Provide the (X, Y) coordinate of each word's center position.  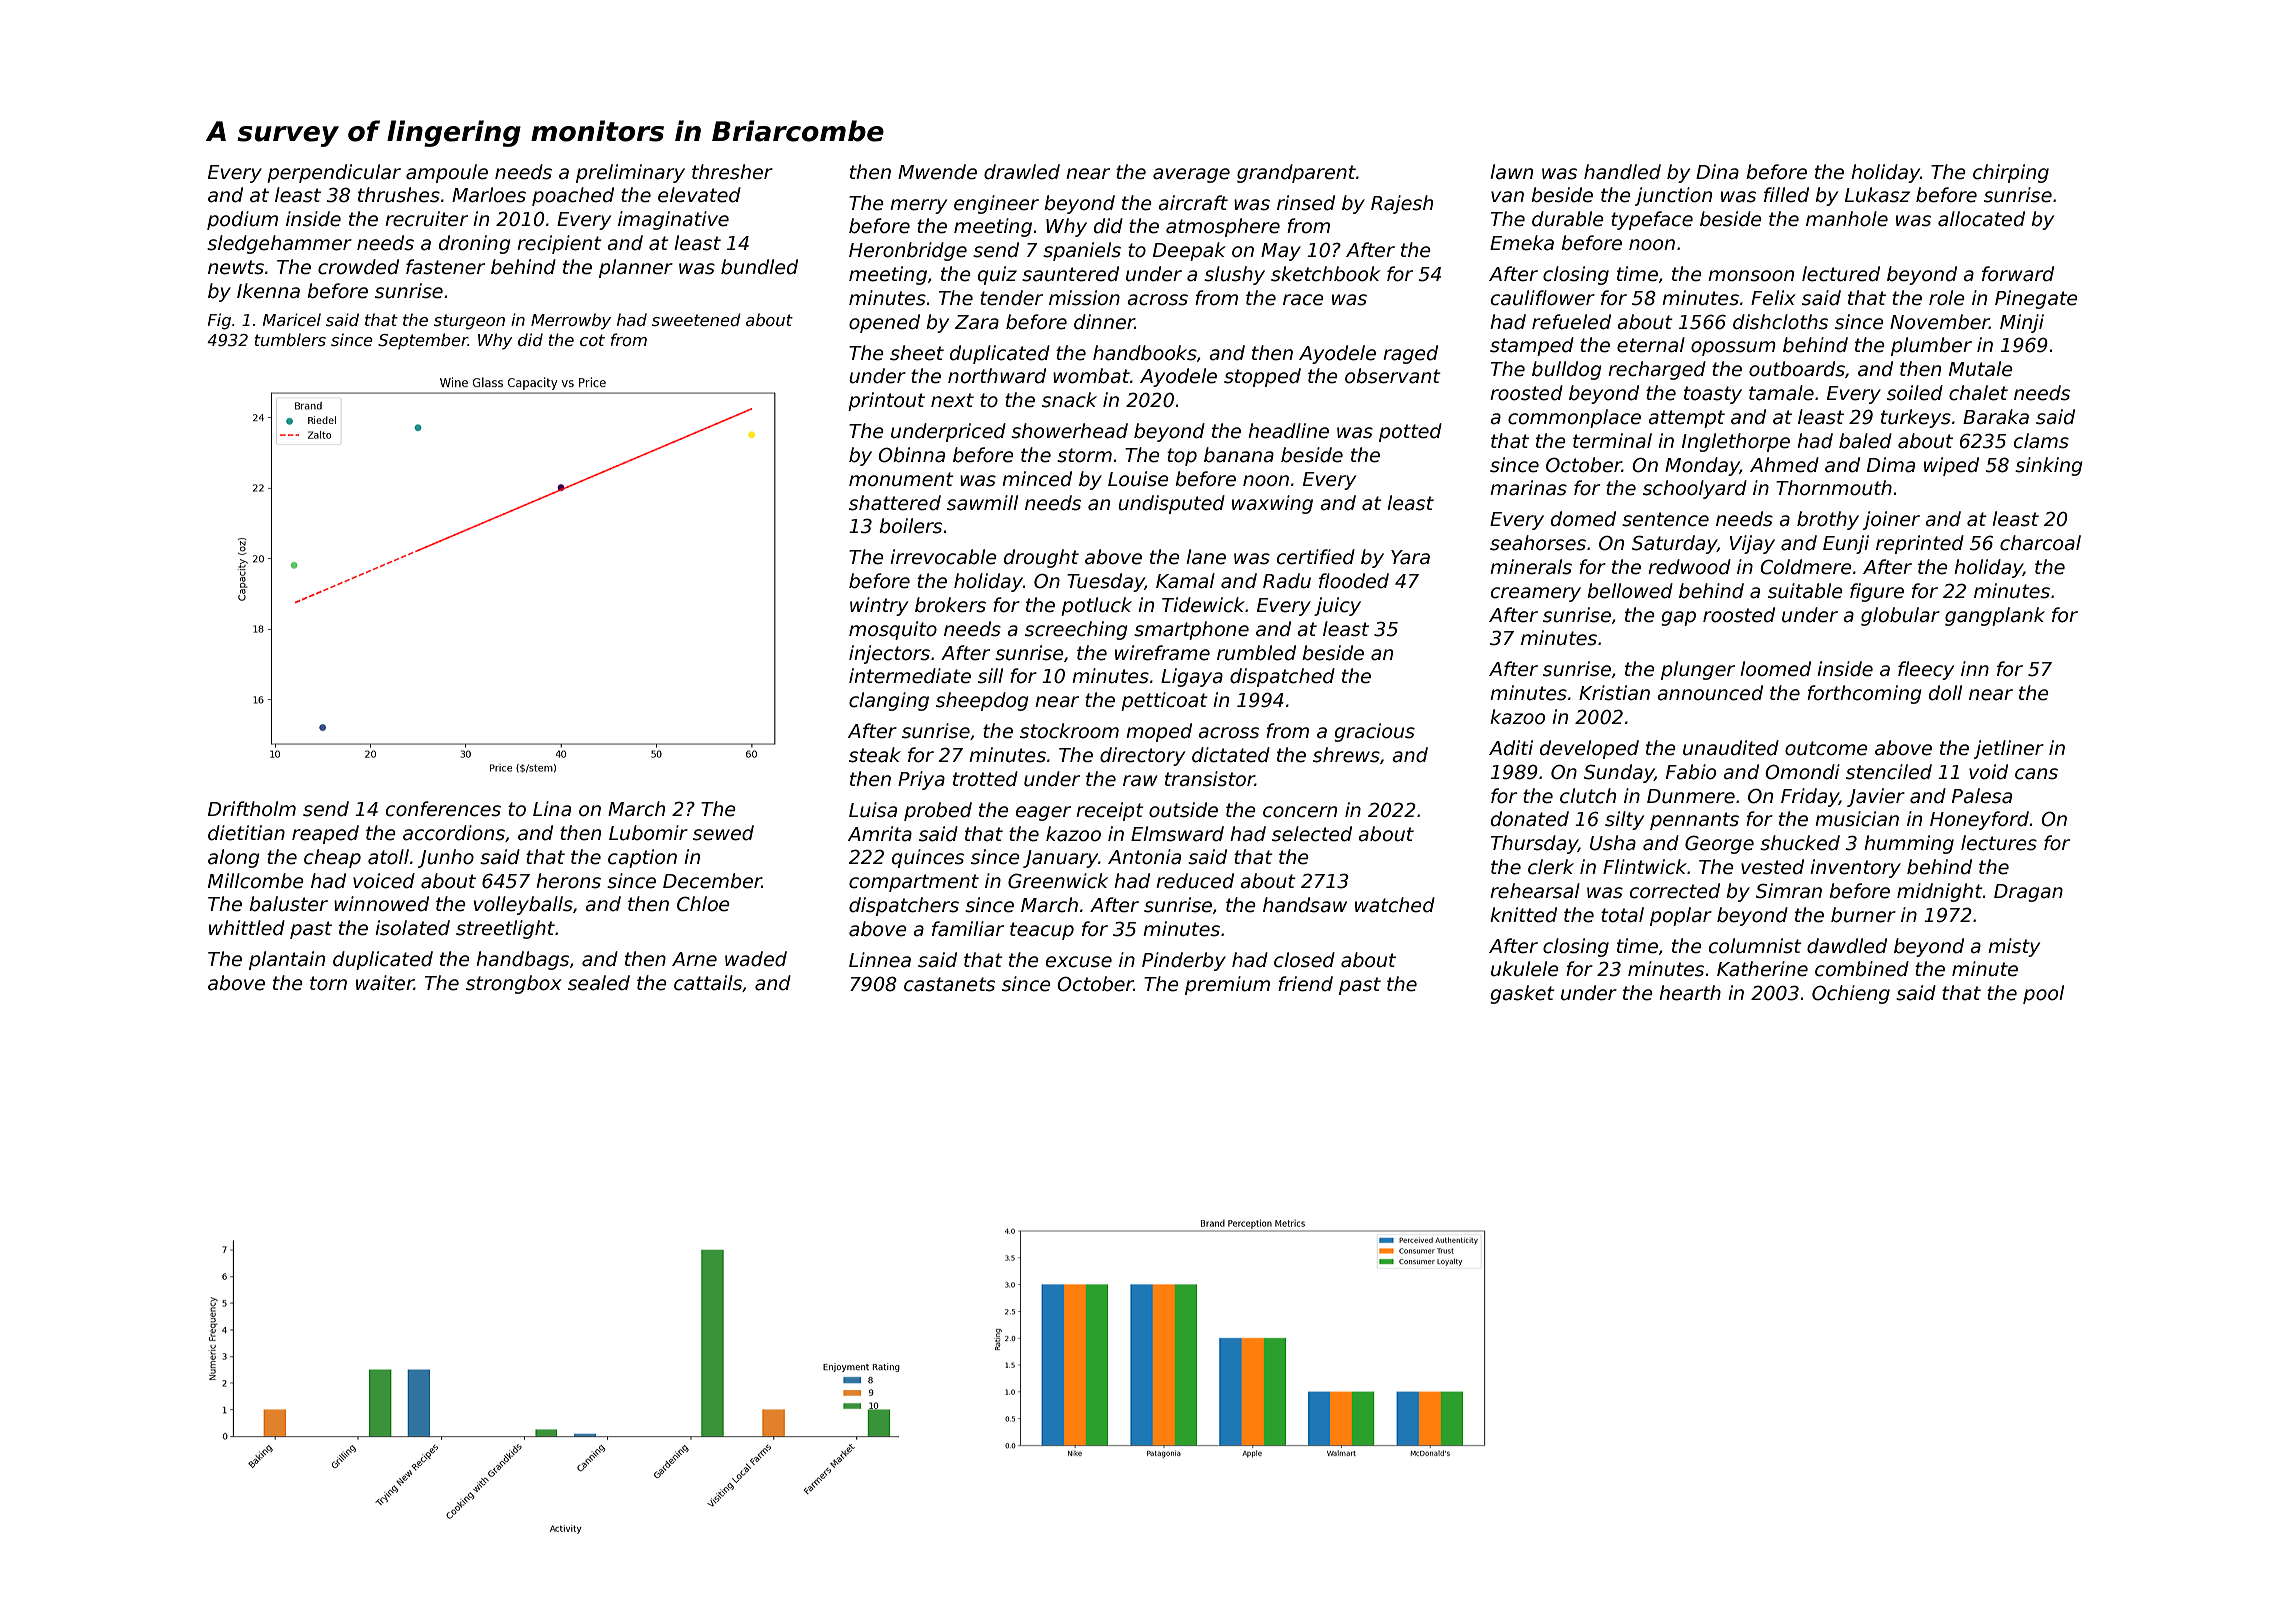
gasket (1522, 994)
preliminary (630, 173)
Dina (1717, 172)
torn (328, 983)
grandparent (1296, 173)
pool (2043, 994)
